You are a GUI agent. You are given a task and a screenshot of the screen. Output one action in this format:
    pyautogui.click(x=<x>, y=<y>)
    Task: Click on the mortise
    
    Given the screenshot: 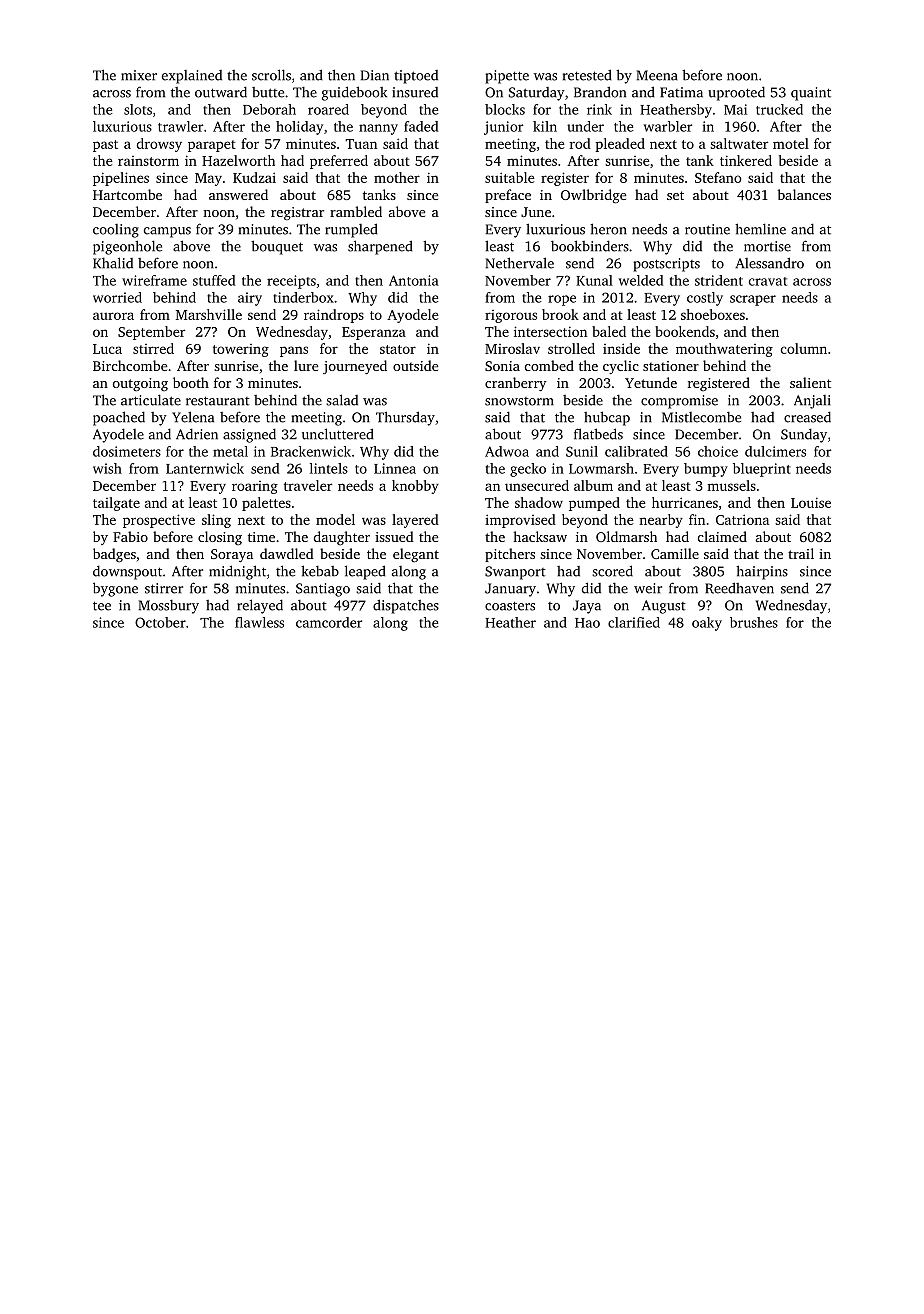 What is the action you would take?
    pyautogui.click(x=767, y=246)
